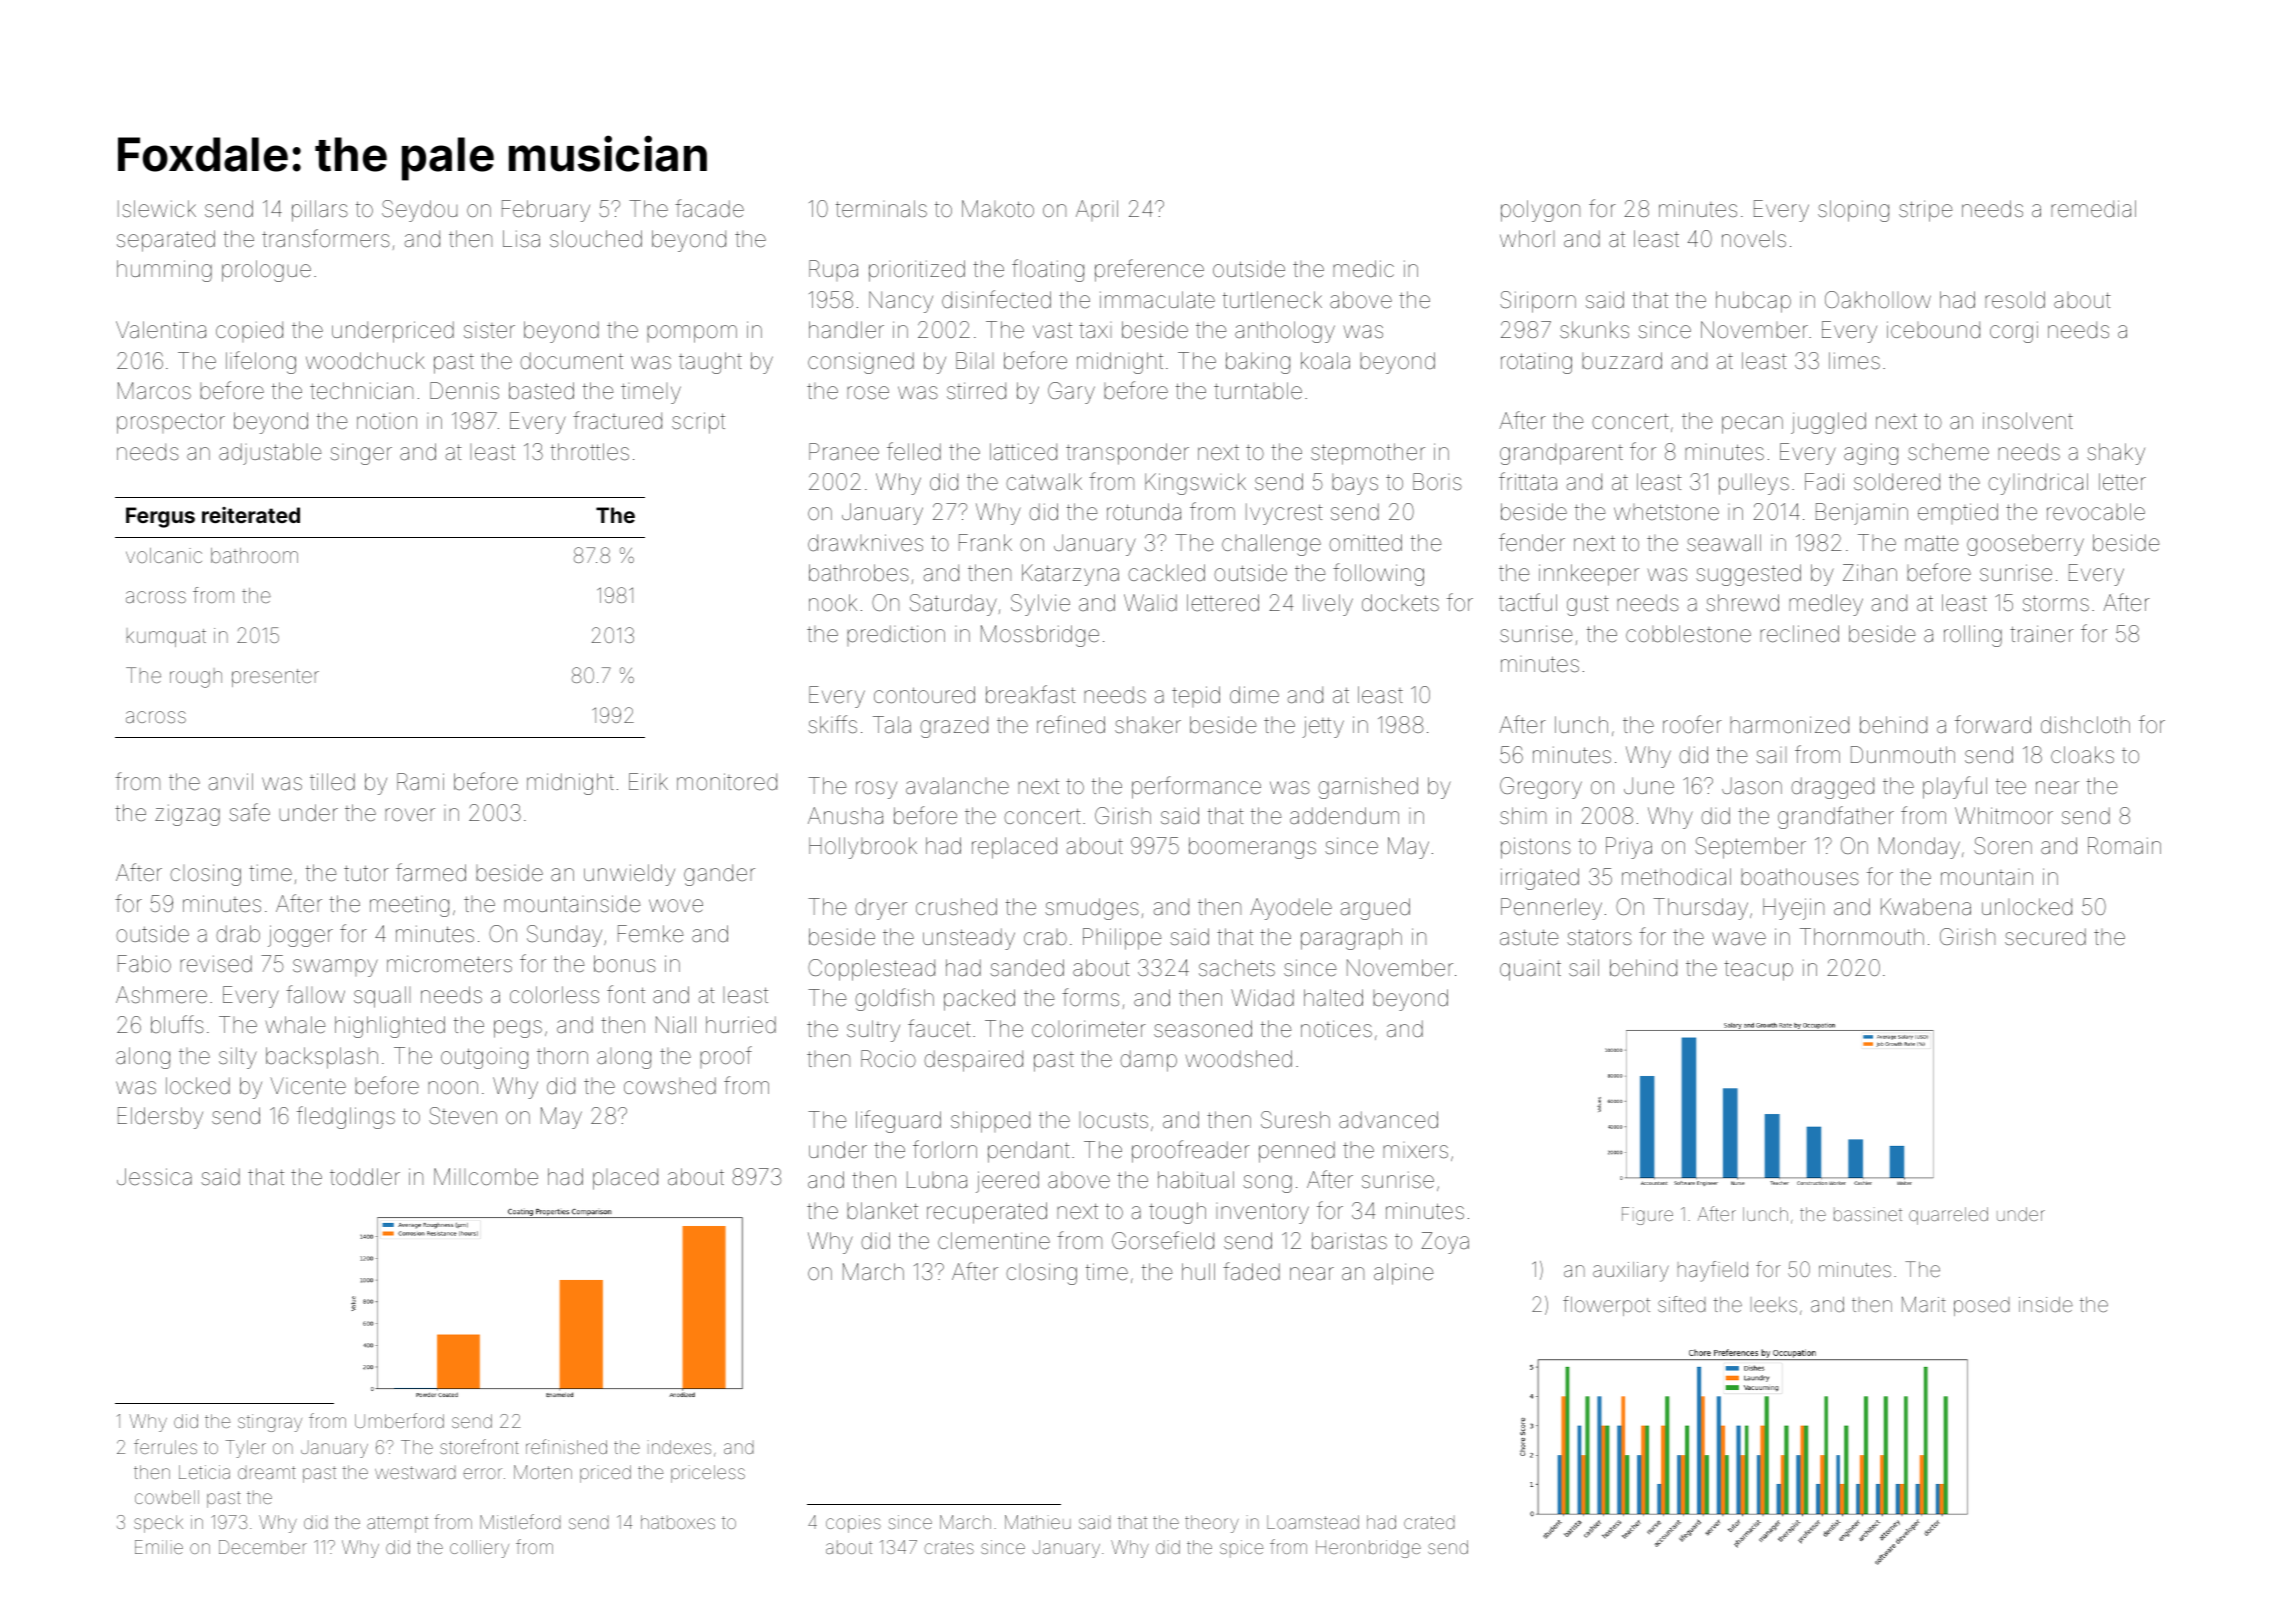 This page has width=2282, height=1614. I want to click on safe, so click(249, 812).
